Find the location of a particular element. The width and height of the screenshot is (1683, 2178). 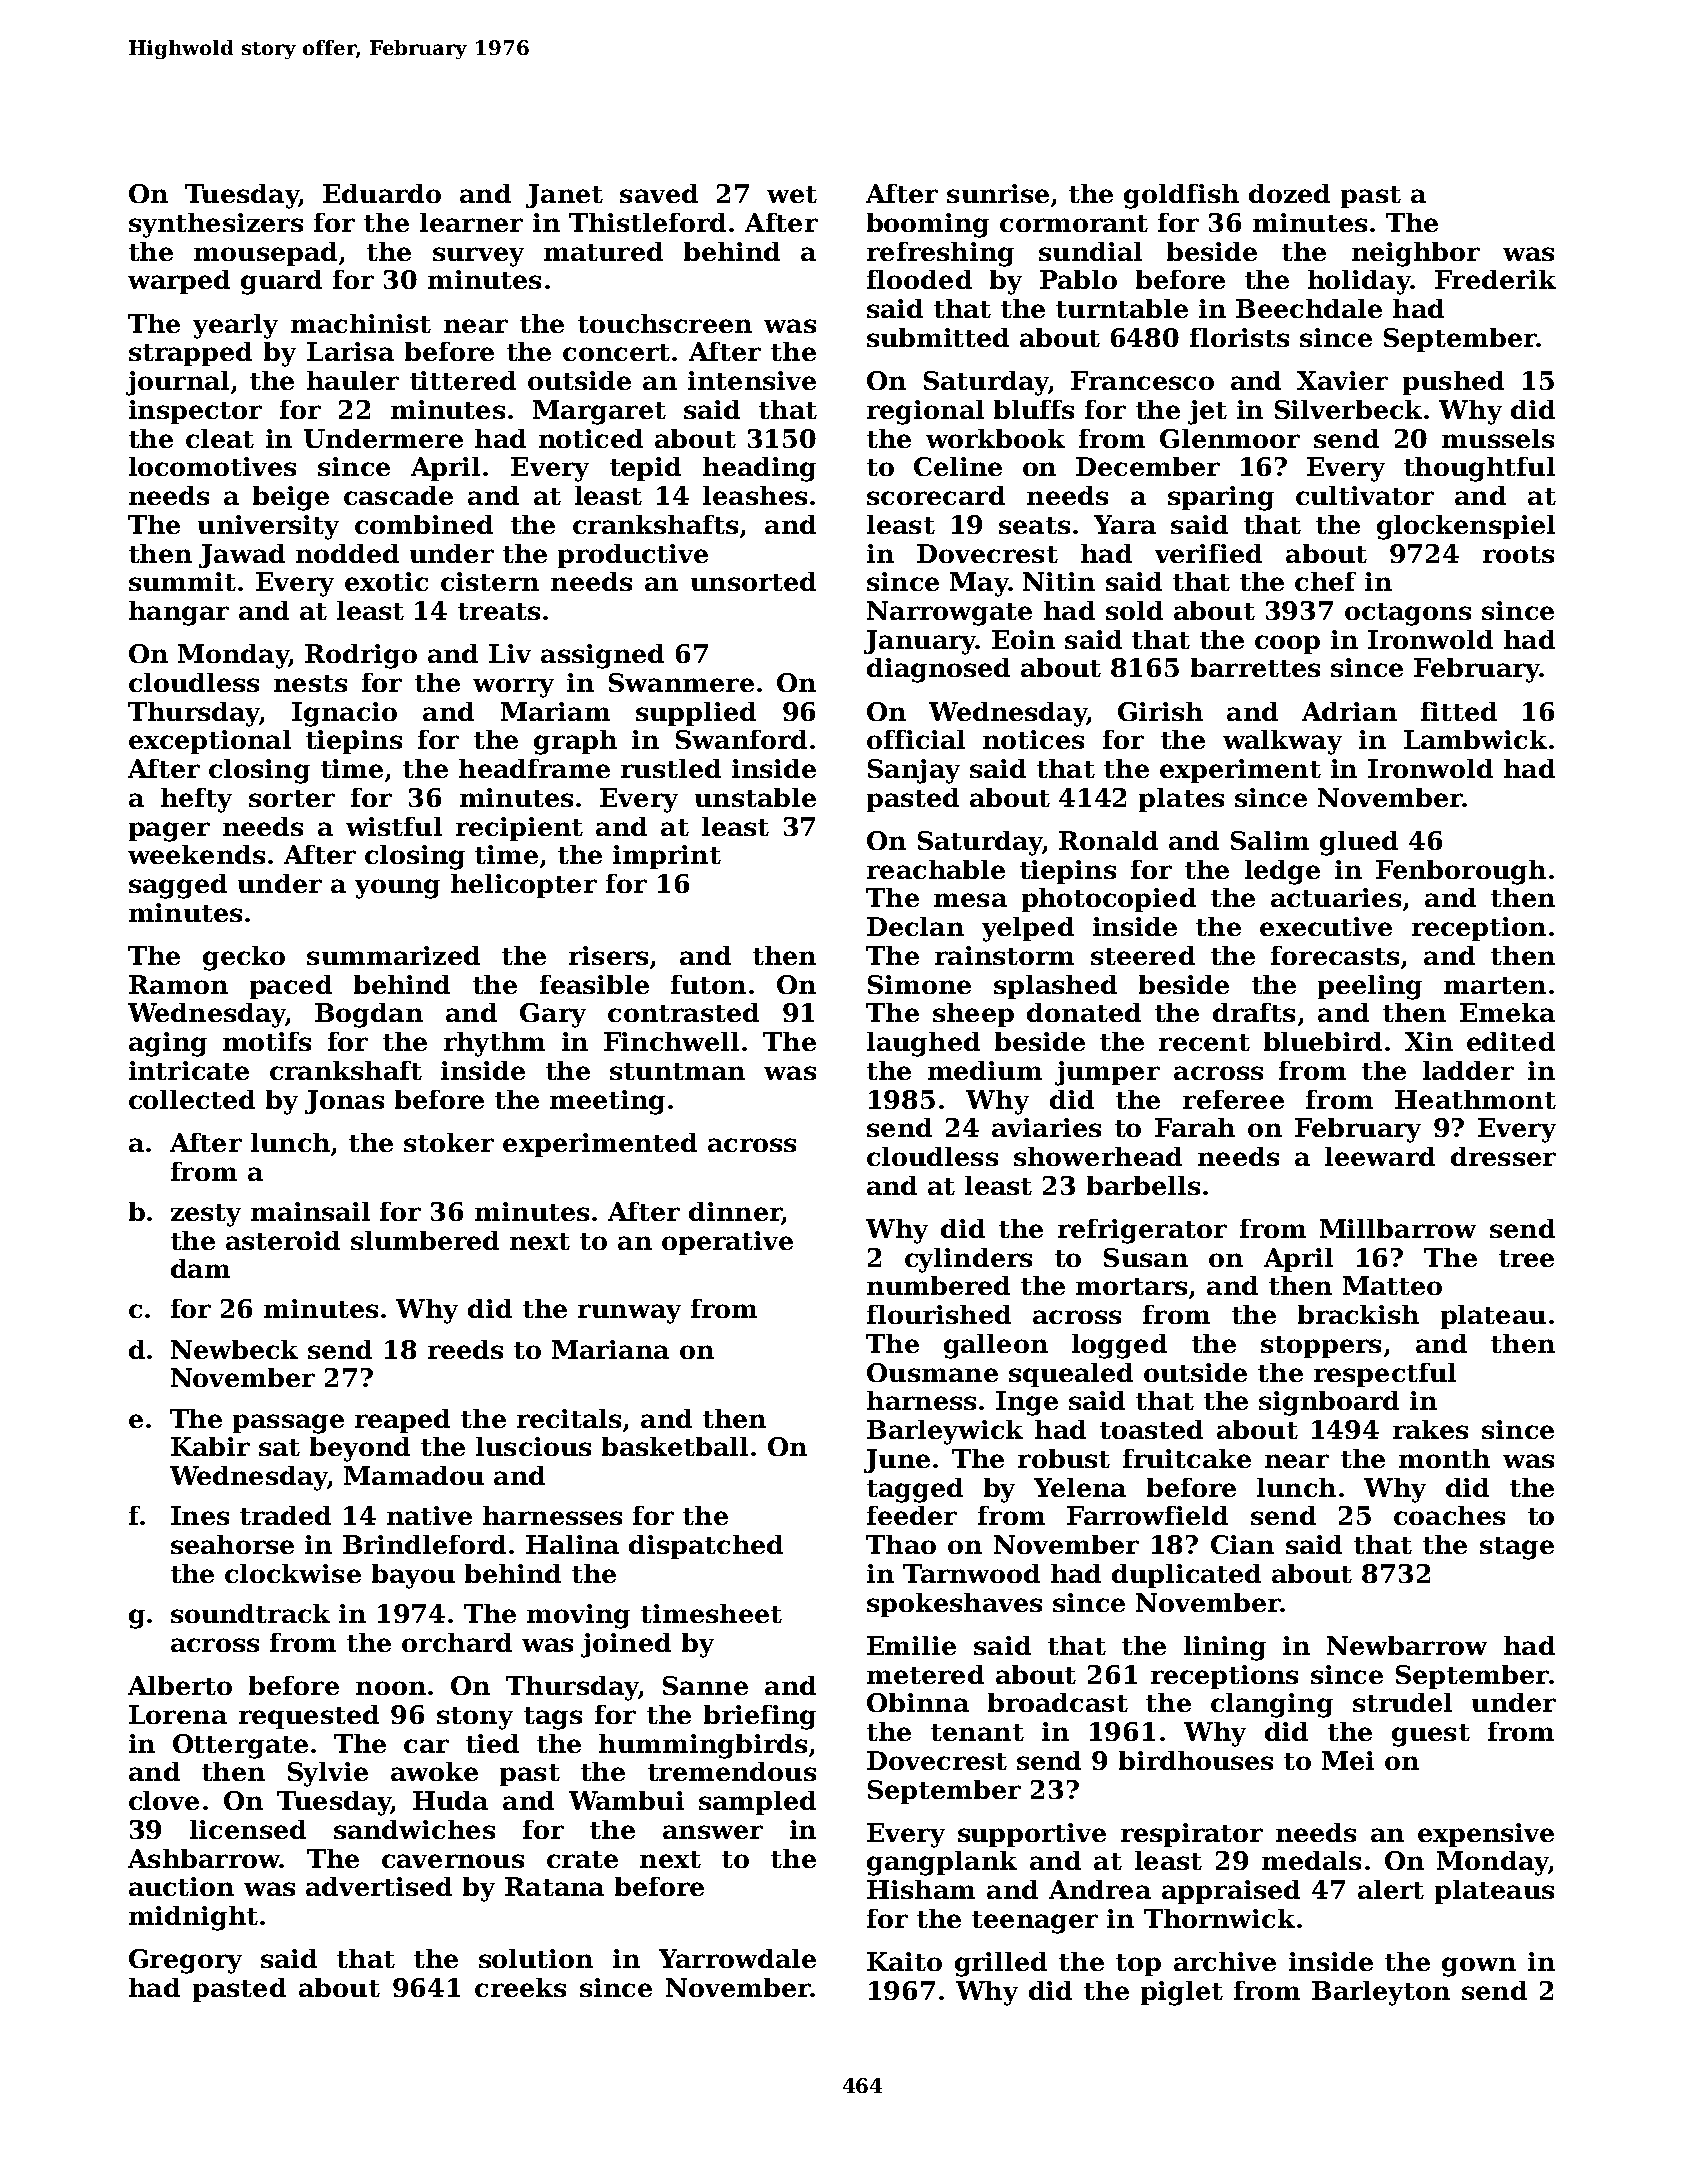

cormorant is located at coordinates (1074, 223).
